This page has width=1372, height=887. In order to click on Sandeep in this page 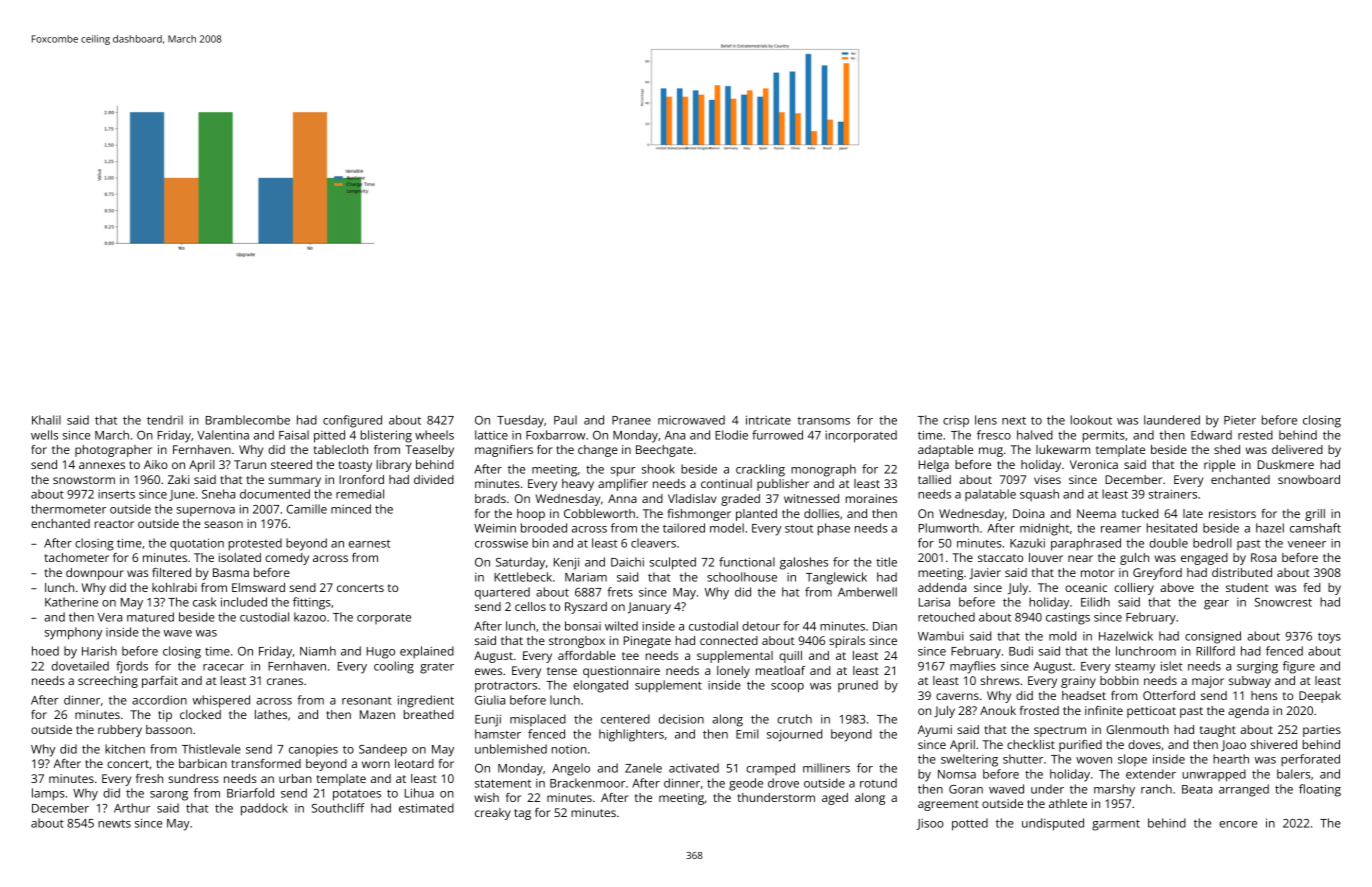, I will do `click(383, 750)`.
